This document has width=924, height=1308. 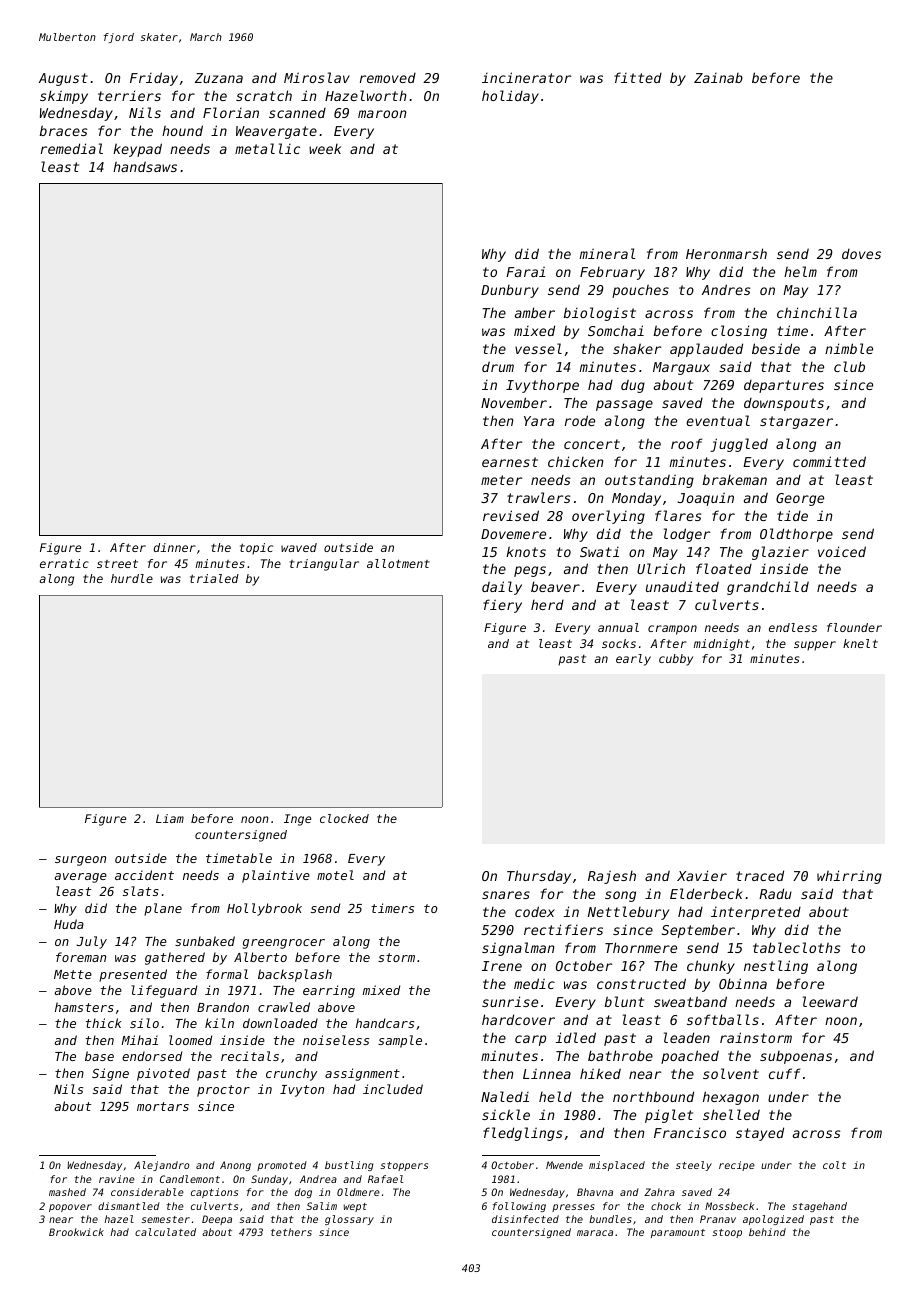 What do you see at coordinates (344, 818) in the document?
I see `clocked` at bounding box center [344, 818].
